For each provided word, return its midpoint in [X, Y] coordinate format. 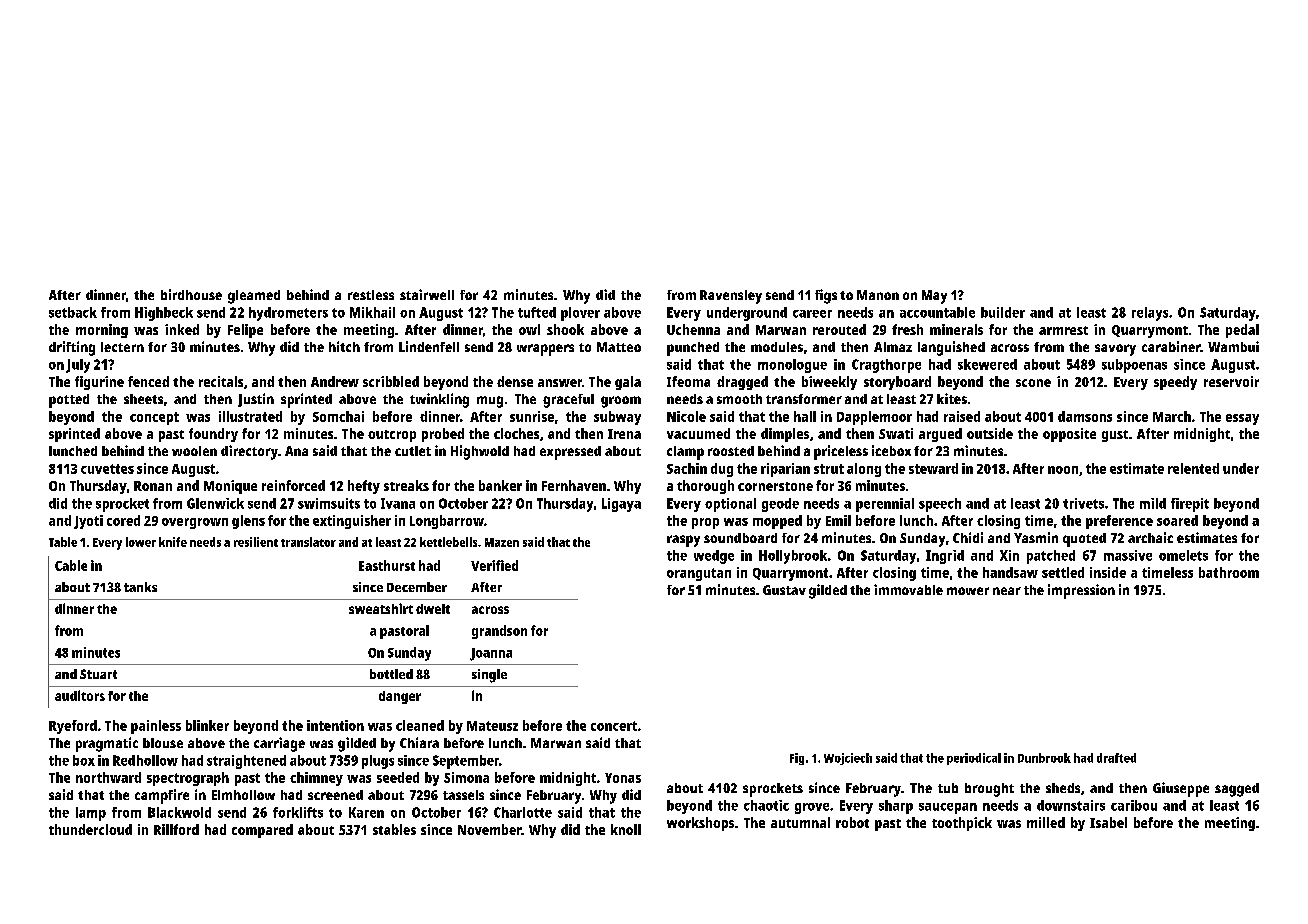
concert [614, 726]
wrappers [545, 350]
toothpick [962, 824]
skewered [987, 364]
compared [262, 831]
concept [154, 418]
